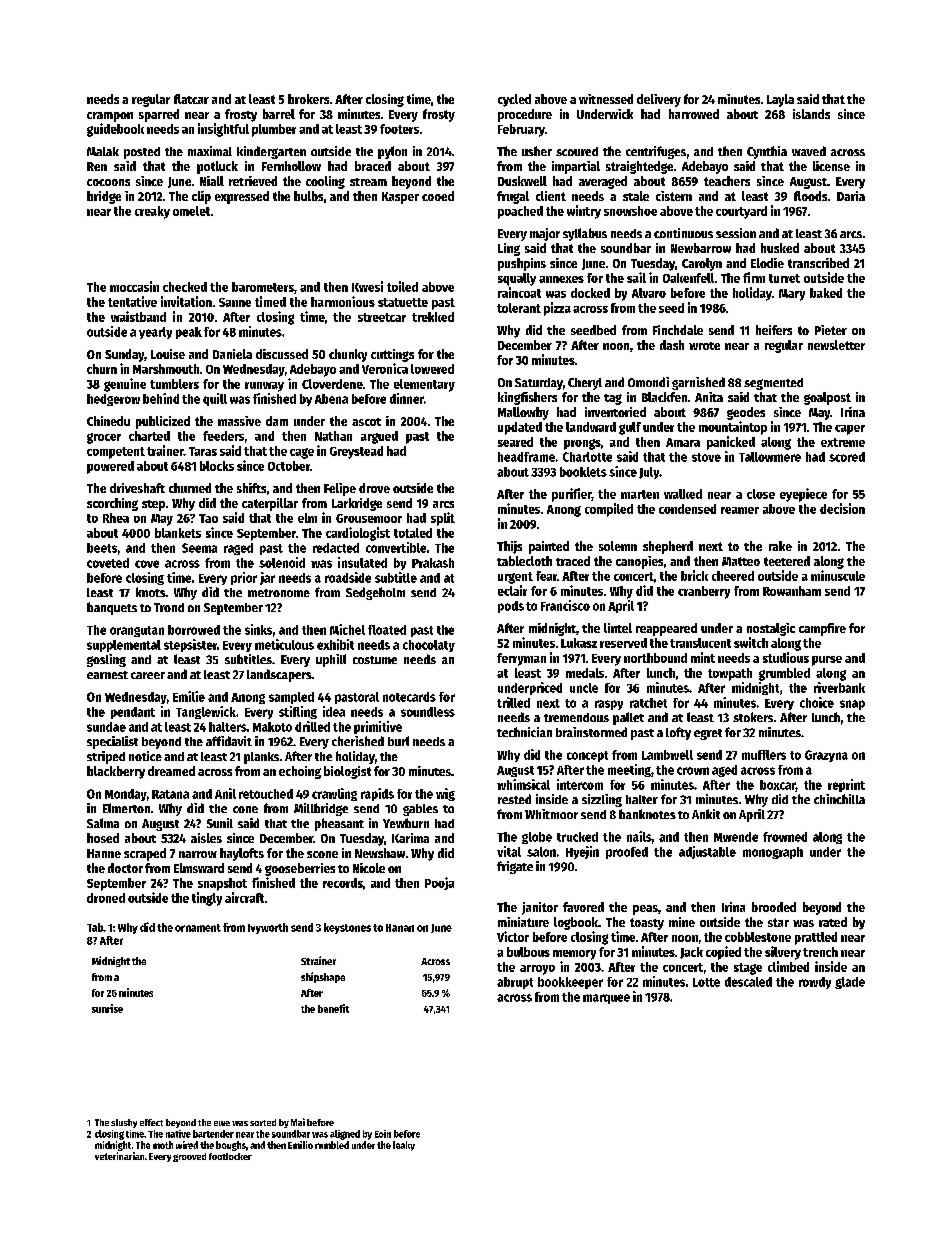 This screenshot has height=1233, width=952. I want to click on goalpost, so click(827, 398).
